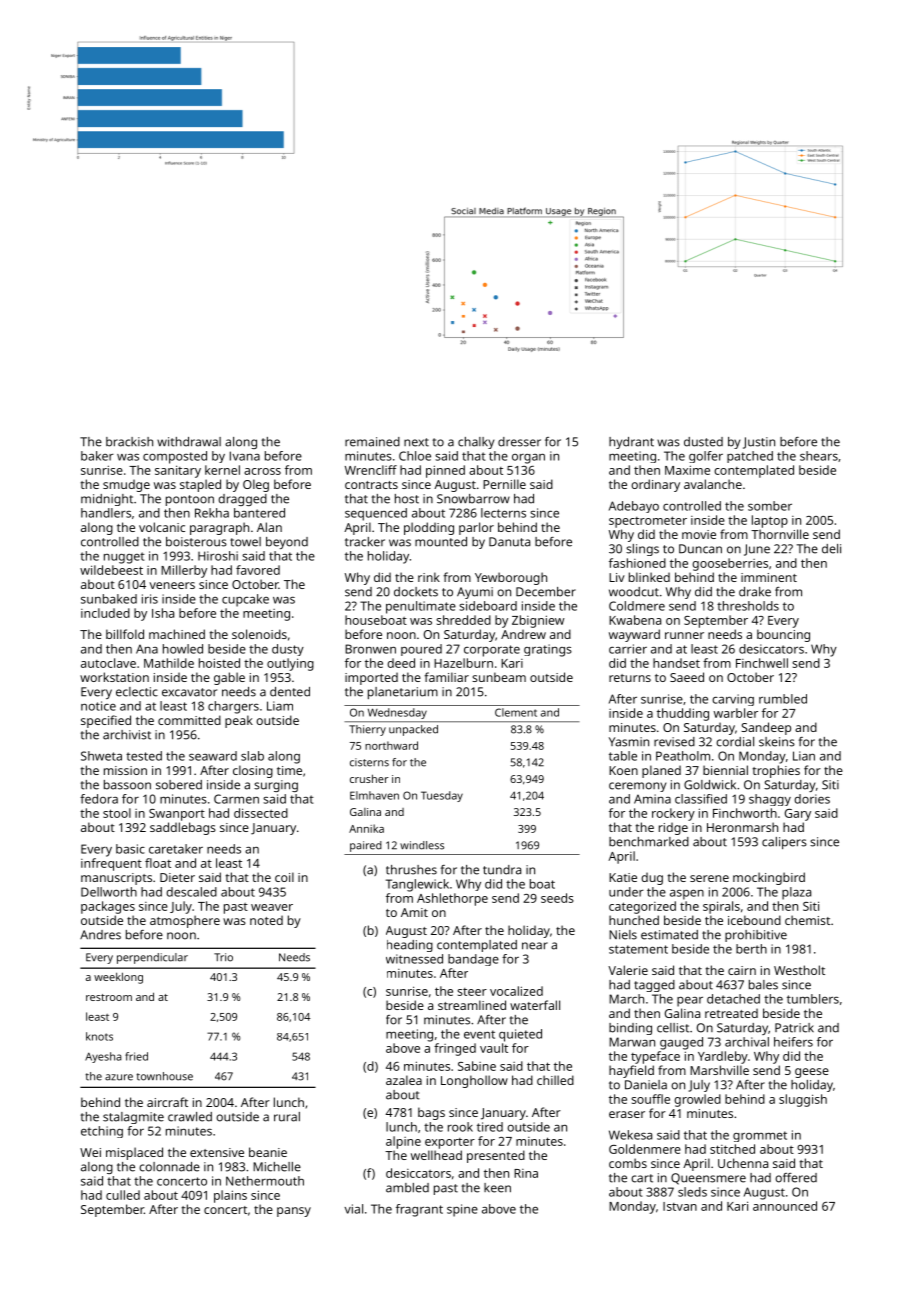 The width and height of the document is (924, 1308). What do you see at coordinates (769, 577) in the document?
I see `imminent` at bounding box center [769, 577].
